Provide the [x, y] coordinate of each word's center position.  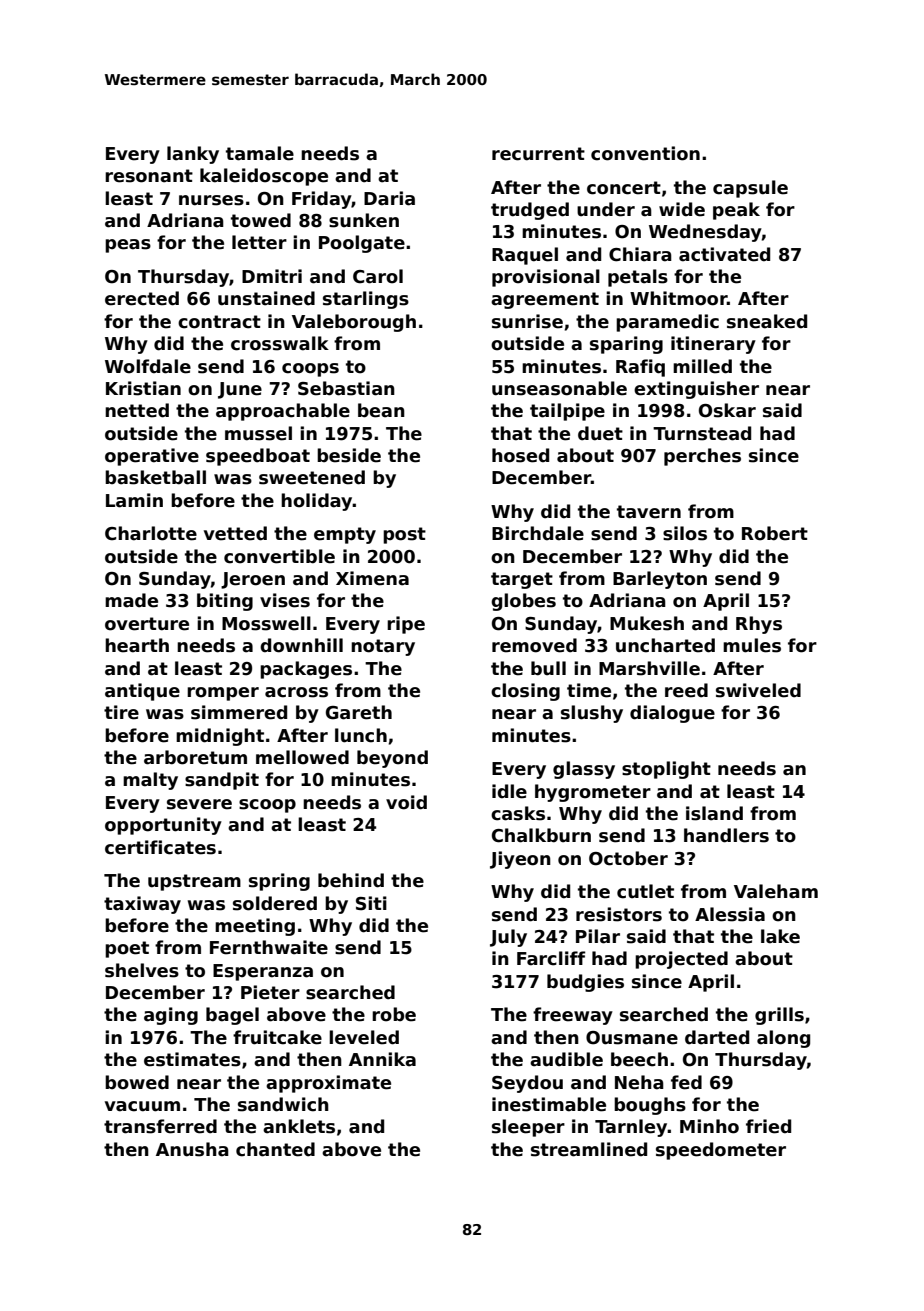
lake [780, 936]
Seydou [527, 1084]
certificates [160, 847]
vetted [235, 533]
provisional [546, 278]
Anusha [192, 1149]
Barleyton [660, 580]
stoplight [666, 770]
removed [534, 645]
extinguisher [696, 390]
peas [128, 246]
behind [351, 880]
